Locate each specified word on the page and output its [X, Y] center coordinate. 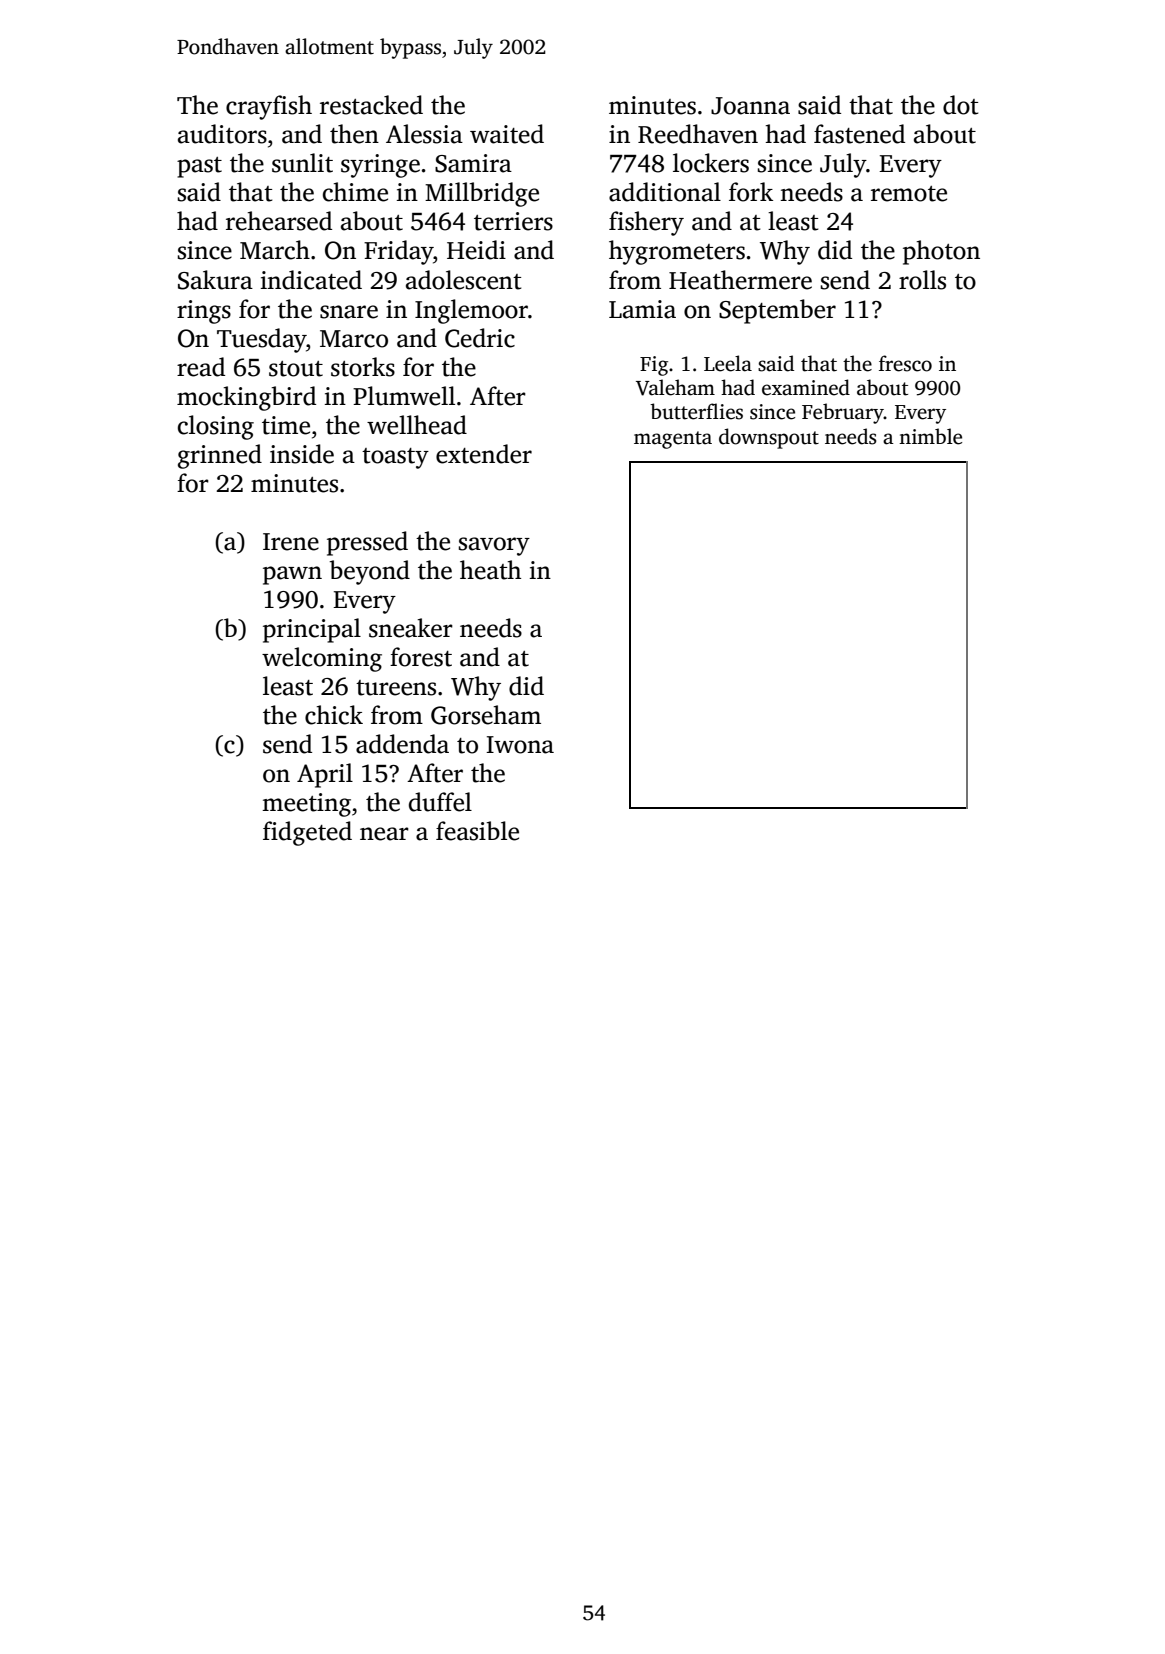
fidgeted [307, 833]
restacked [371, 105]
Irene [291, 542]
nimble [930, 436]
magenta [673, 440]
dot [960, 105]
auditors [222, 134]
